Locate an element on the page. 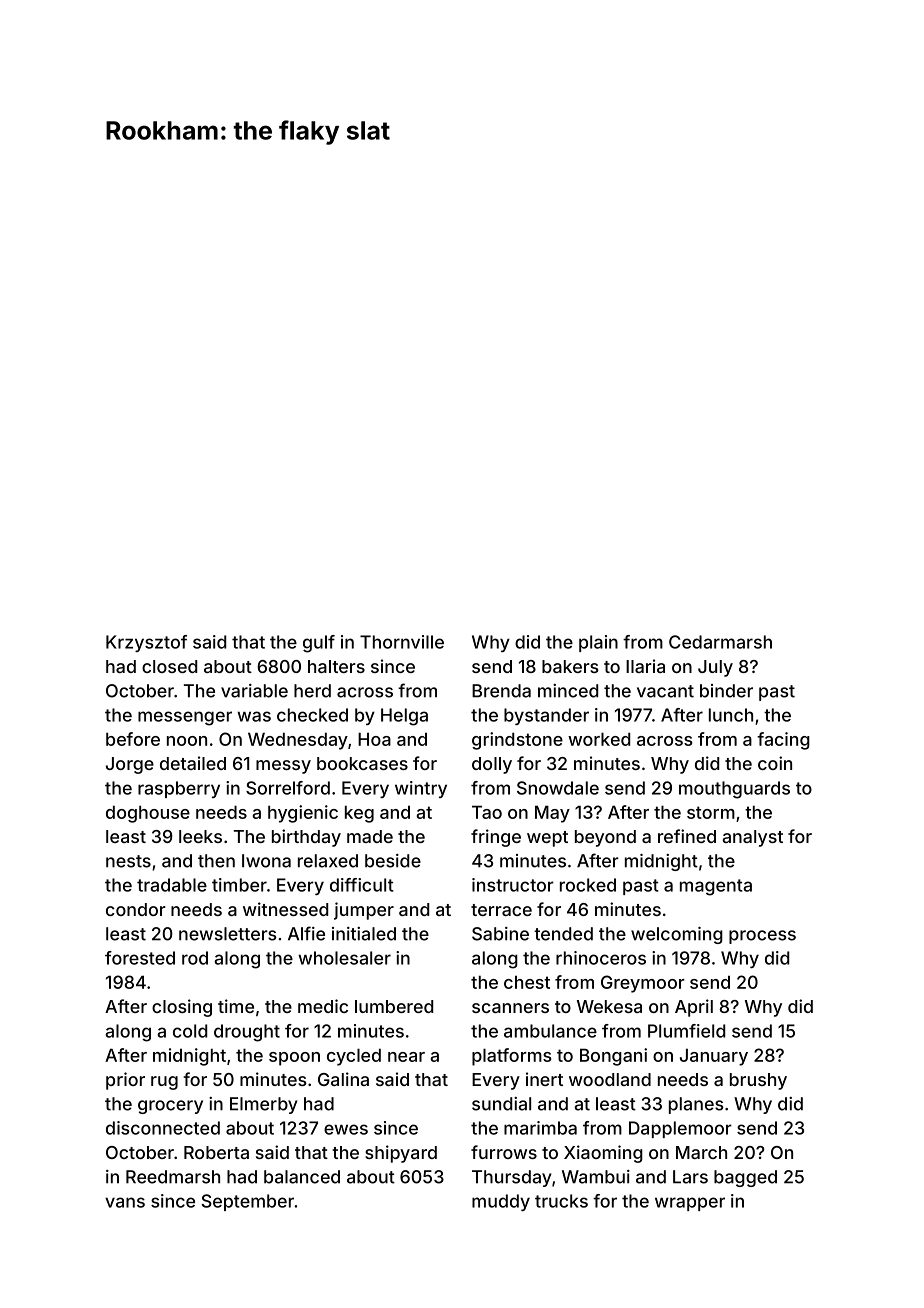 Image resolution: width=924 pixels, height=1308 pixels. Helga is located at coordinates (404, 717).
